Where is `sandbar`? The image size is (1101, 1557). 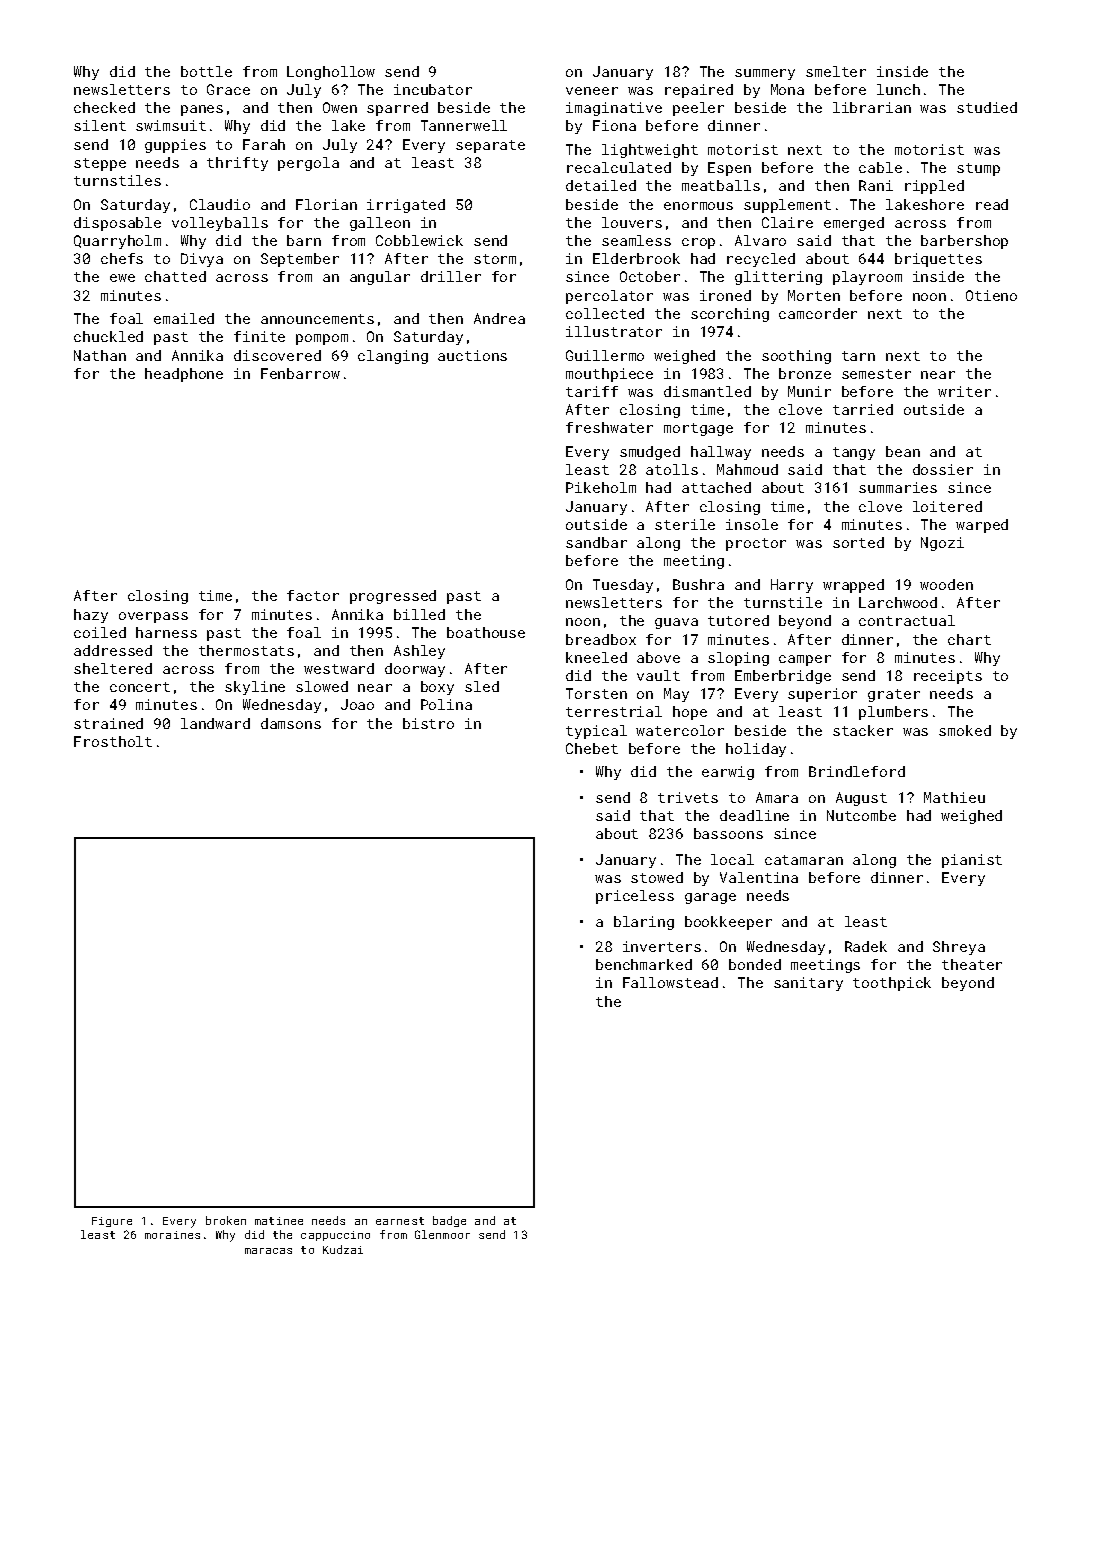
sandbar is located at coordinates (596, 542).
